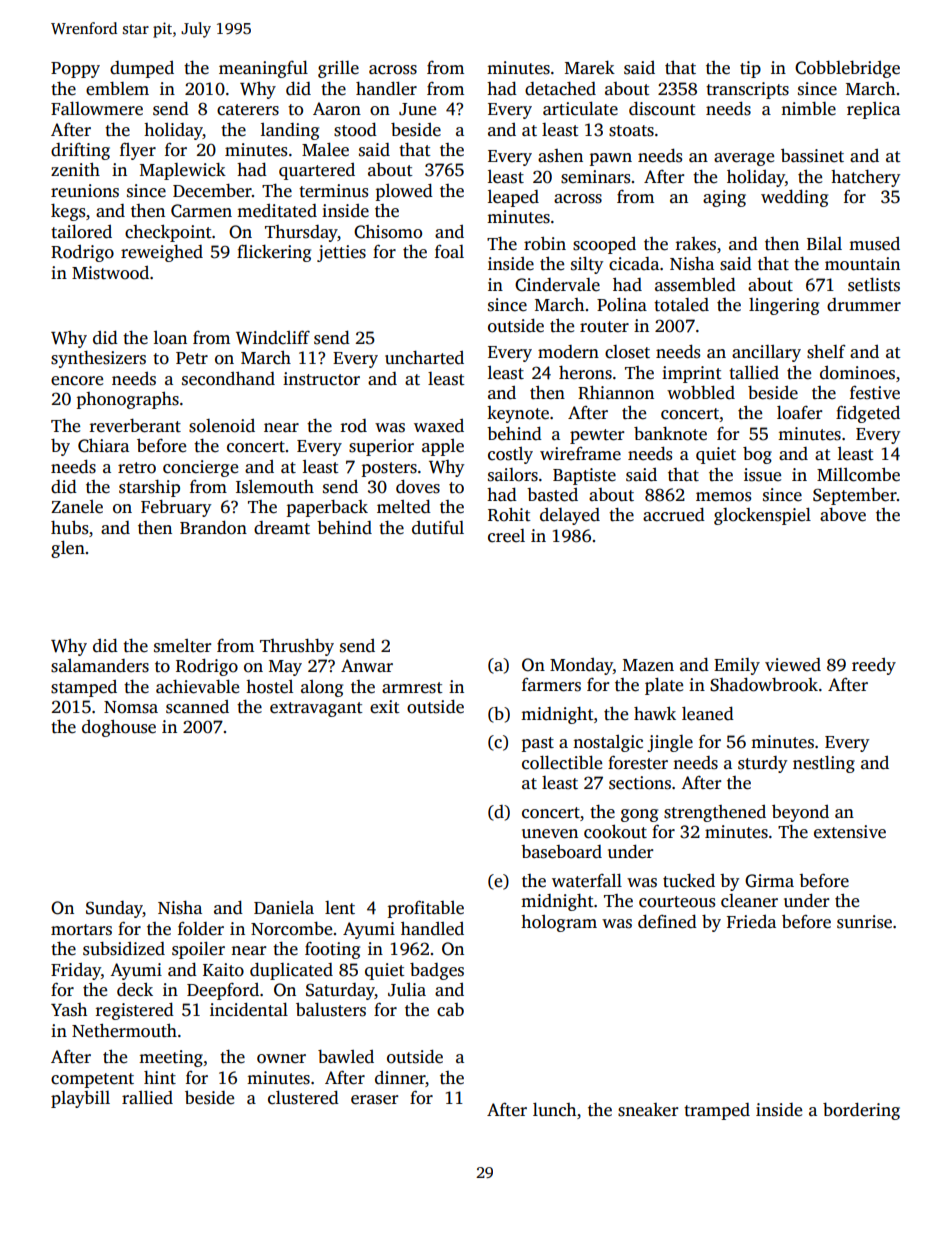 This screenshot has width=952, height=1233. Describe the element at coordinates (338, 69) in the screenshot. I see `grille` at that location.
